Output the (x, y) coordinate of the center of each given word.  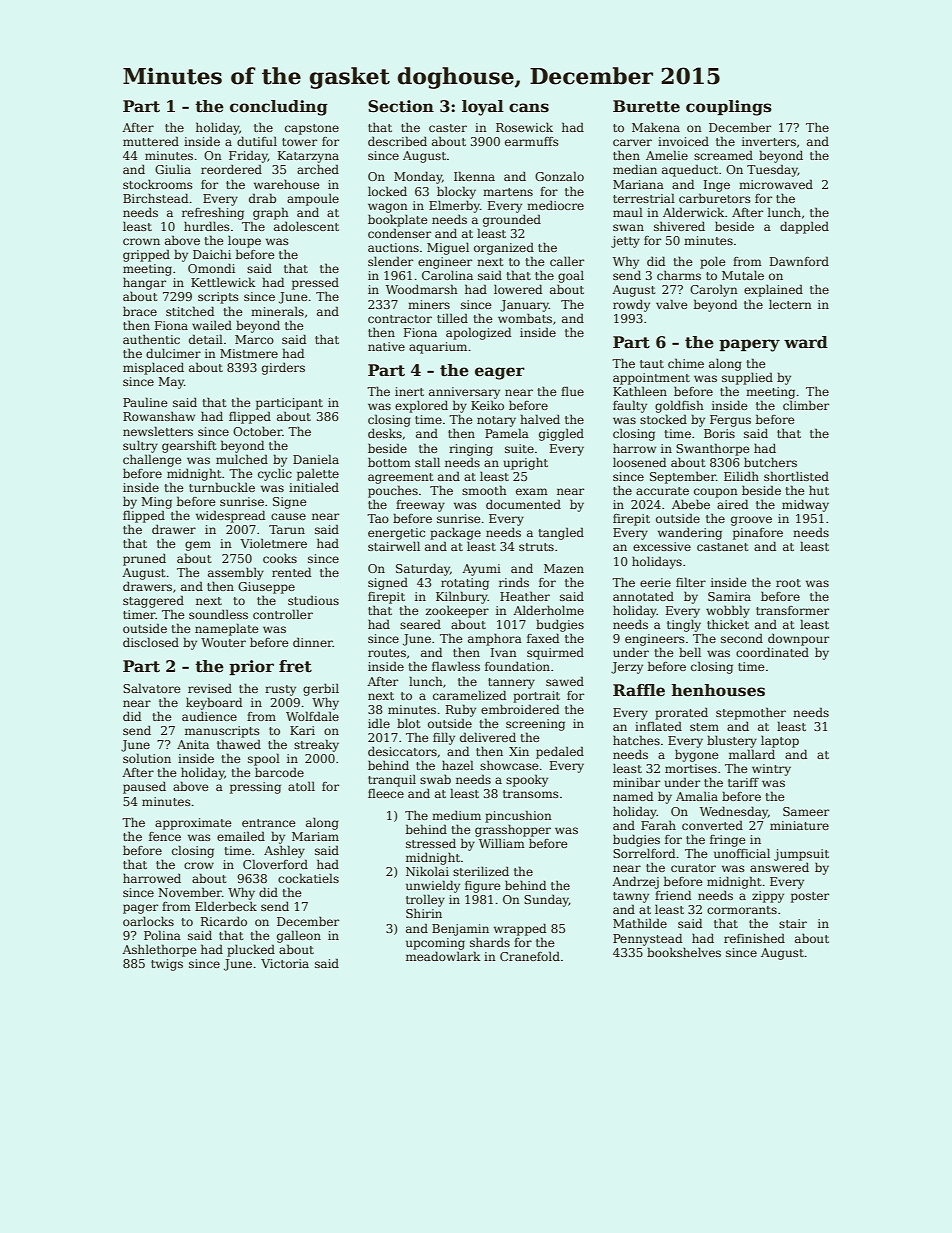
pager (140, 909)
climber (806, 405)
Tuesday (772, 170)
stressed (431, 843)
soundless (218, 614)
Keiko (487, 405)
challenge (152, 460)
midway (805, 505)
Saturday (423, 569)
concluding (279, 108)
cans (529, 108)
